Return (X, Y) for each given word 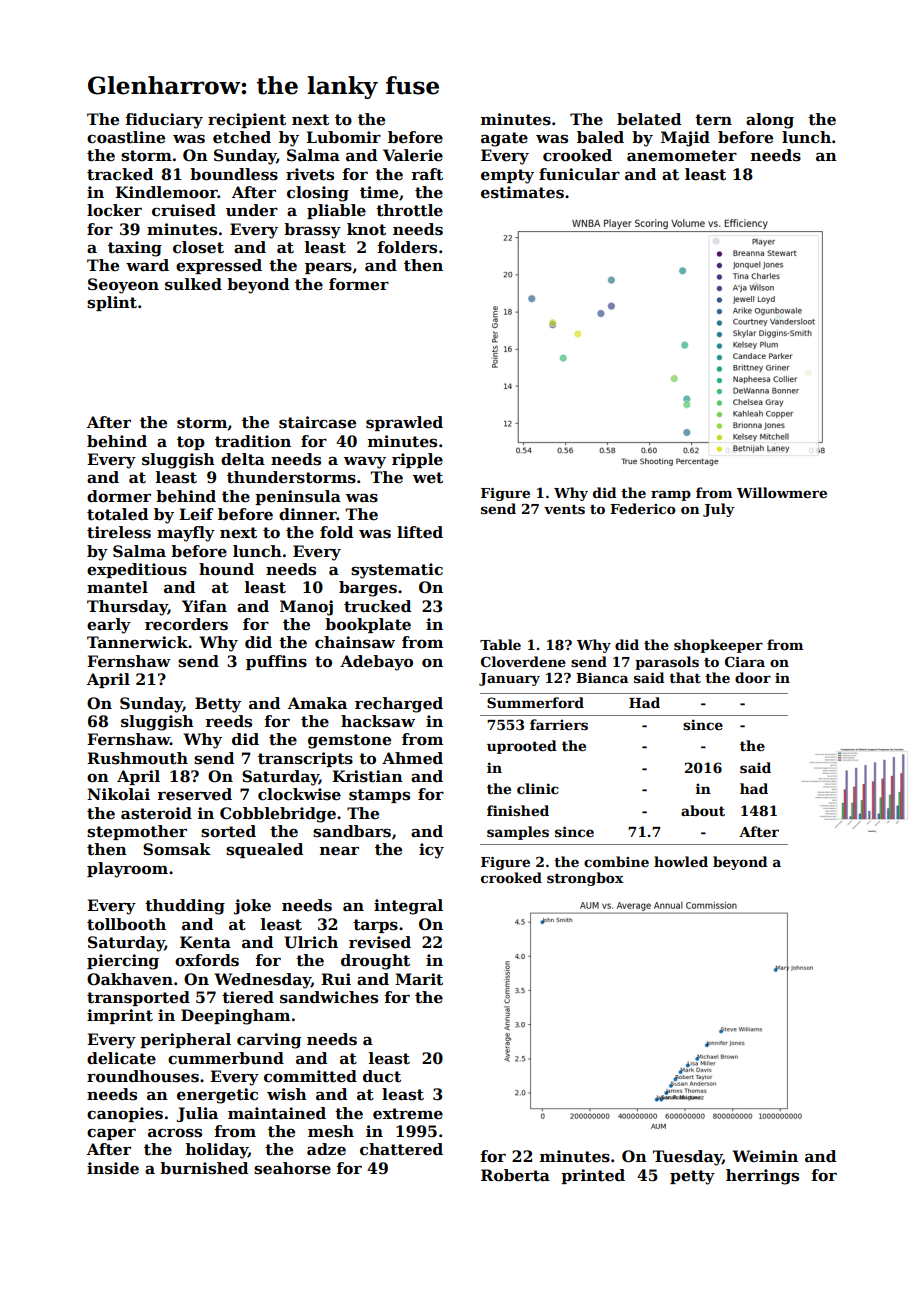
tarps (375, 926)
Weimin (765, 1156)
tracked (120, 174)
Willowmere (782, 492)
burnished (204, 1168)
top (191, 443)
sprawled (404, 423)
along (770, 121)
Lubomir (343, 137)
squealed (264, 850)
